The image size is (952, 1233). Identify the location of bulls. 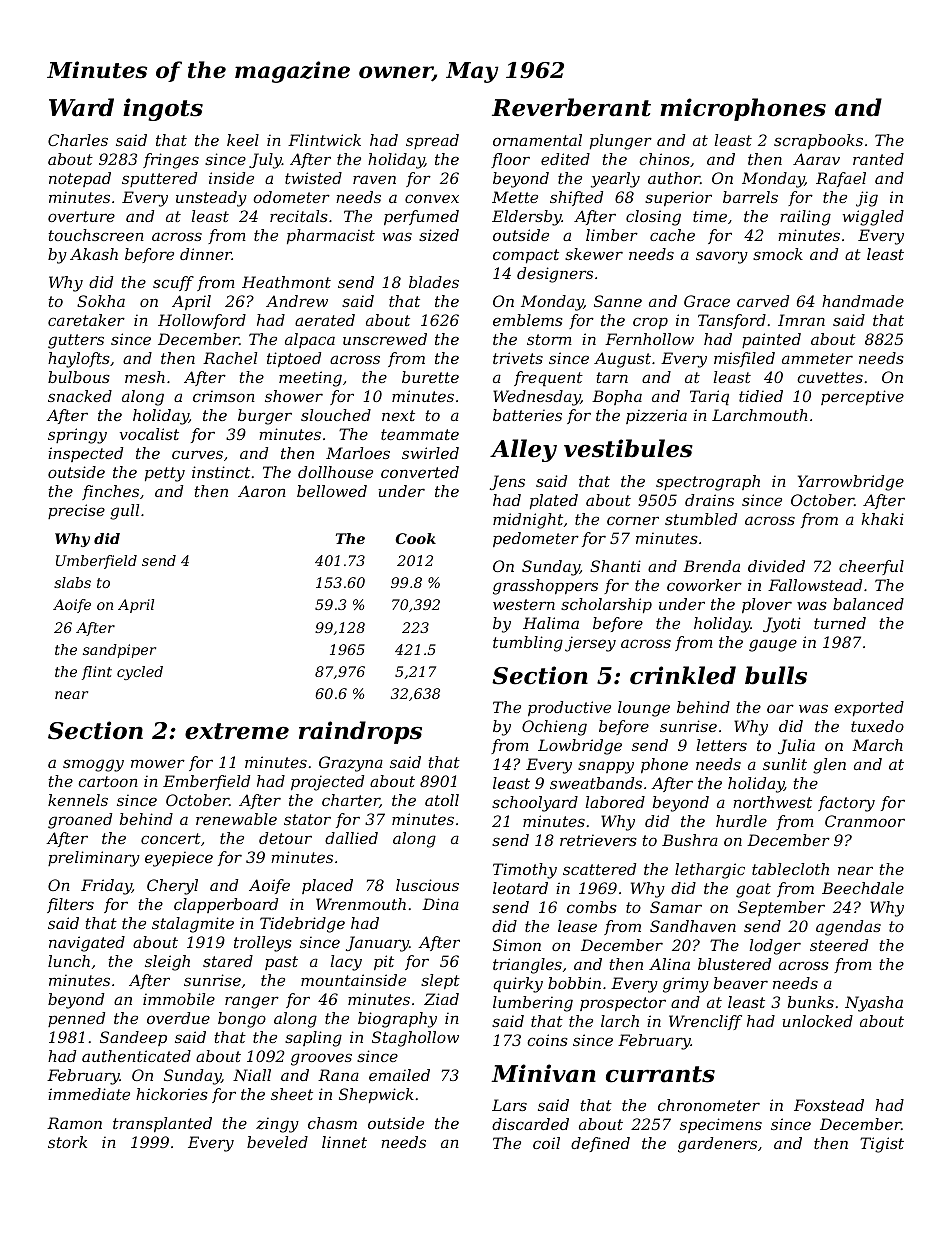
(776, 675).
